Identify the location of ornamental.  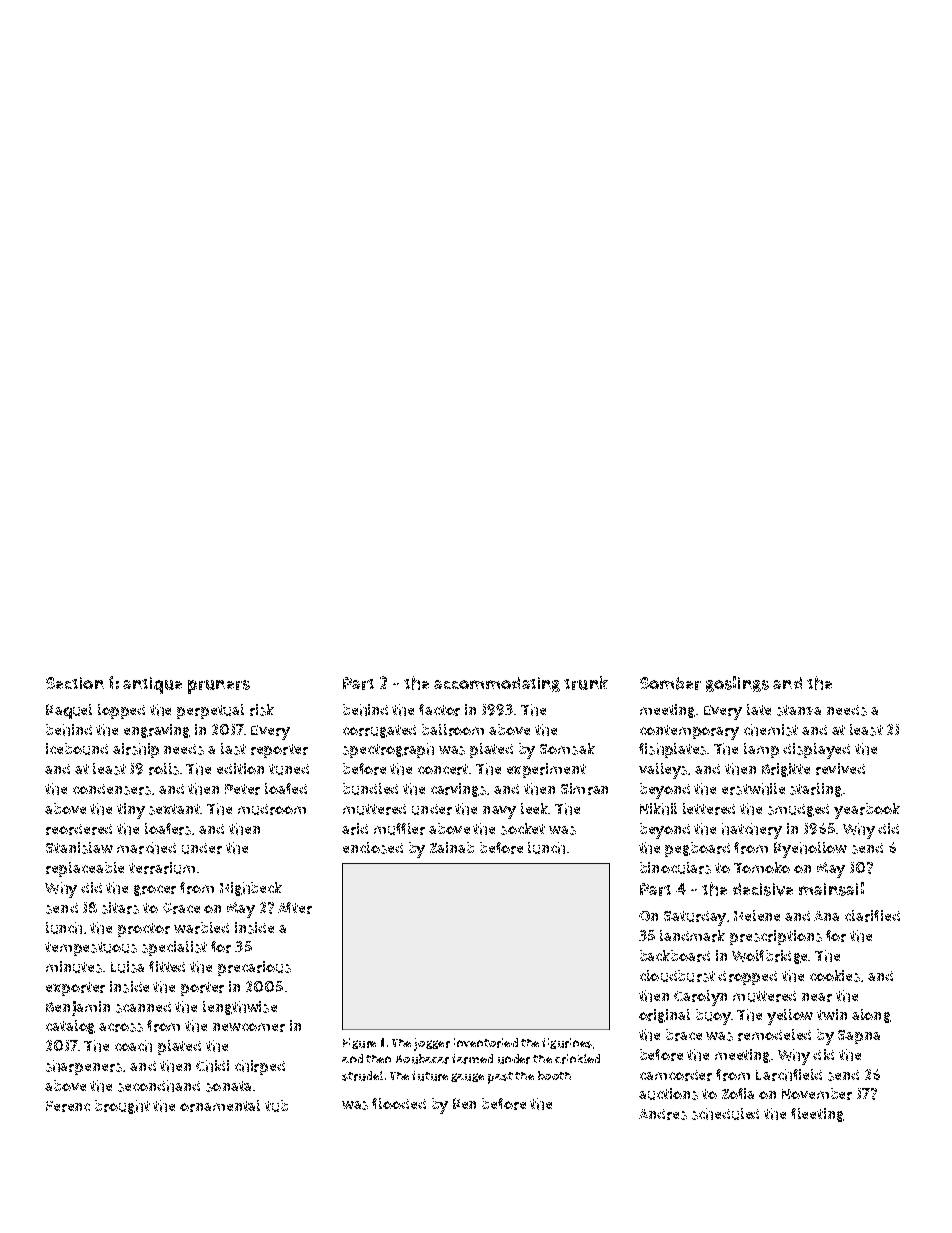
(220, 1106).
